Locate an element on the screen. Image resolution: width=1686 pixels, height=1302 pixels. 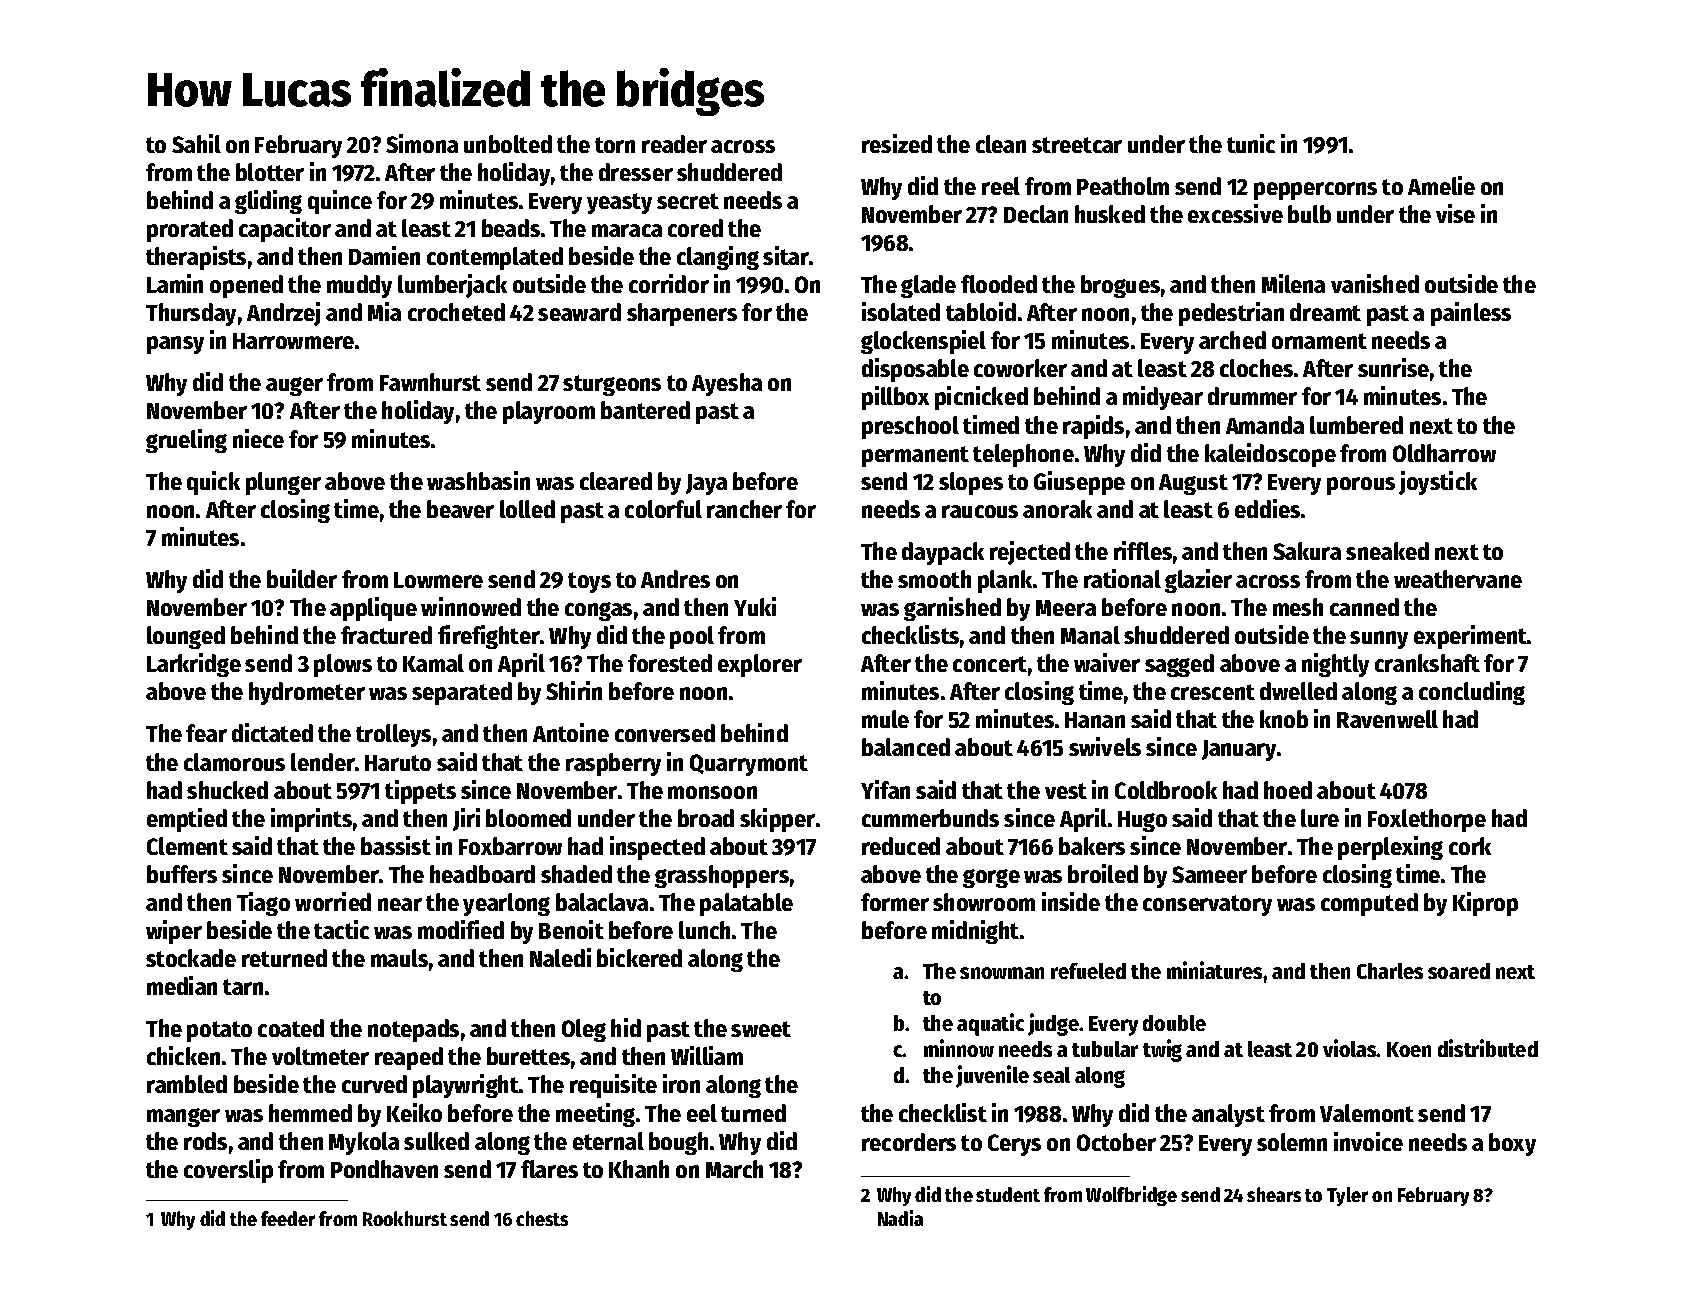
Fawnhurst is located at coordinates (430, 382).
